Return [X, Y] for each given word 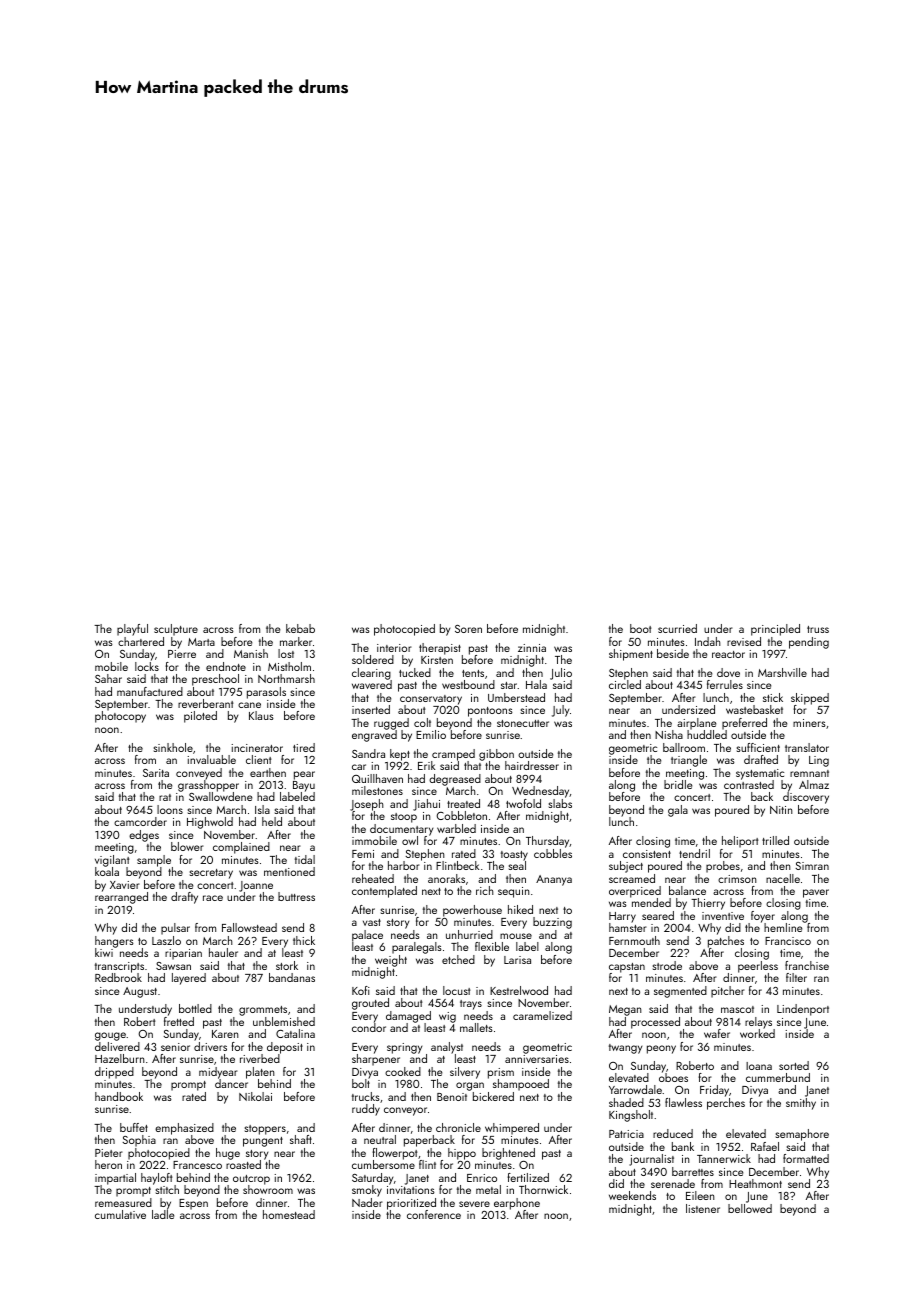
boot [640, 628]
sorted [794, 1065]
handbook [119, 1096]
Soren [468, 629]
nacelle [783, 878]
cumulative [120, 1214]
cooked [403, 1071]
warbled [456, 828]
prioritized [411, 1204]
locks [147, 666]
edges [144, 836]
